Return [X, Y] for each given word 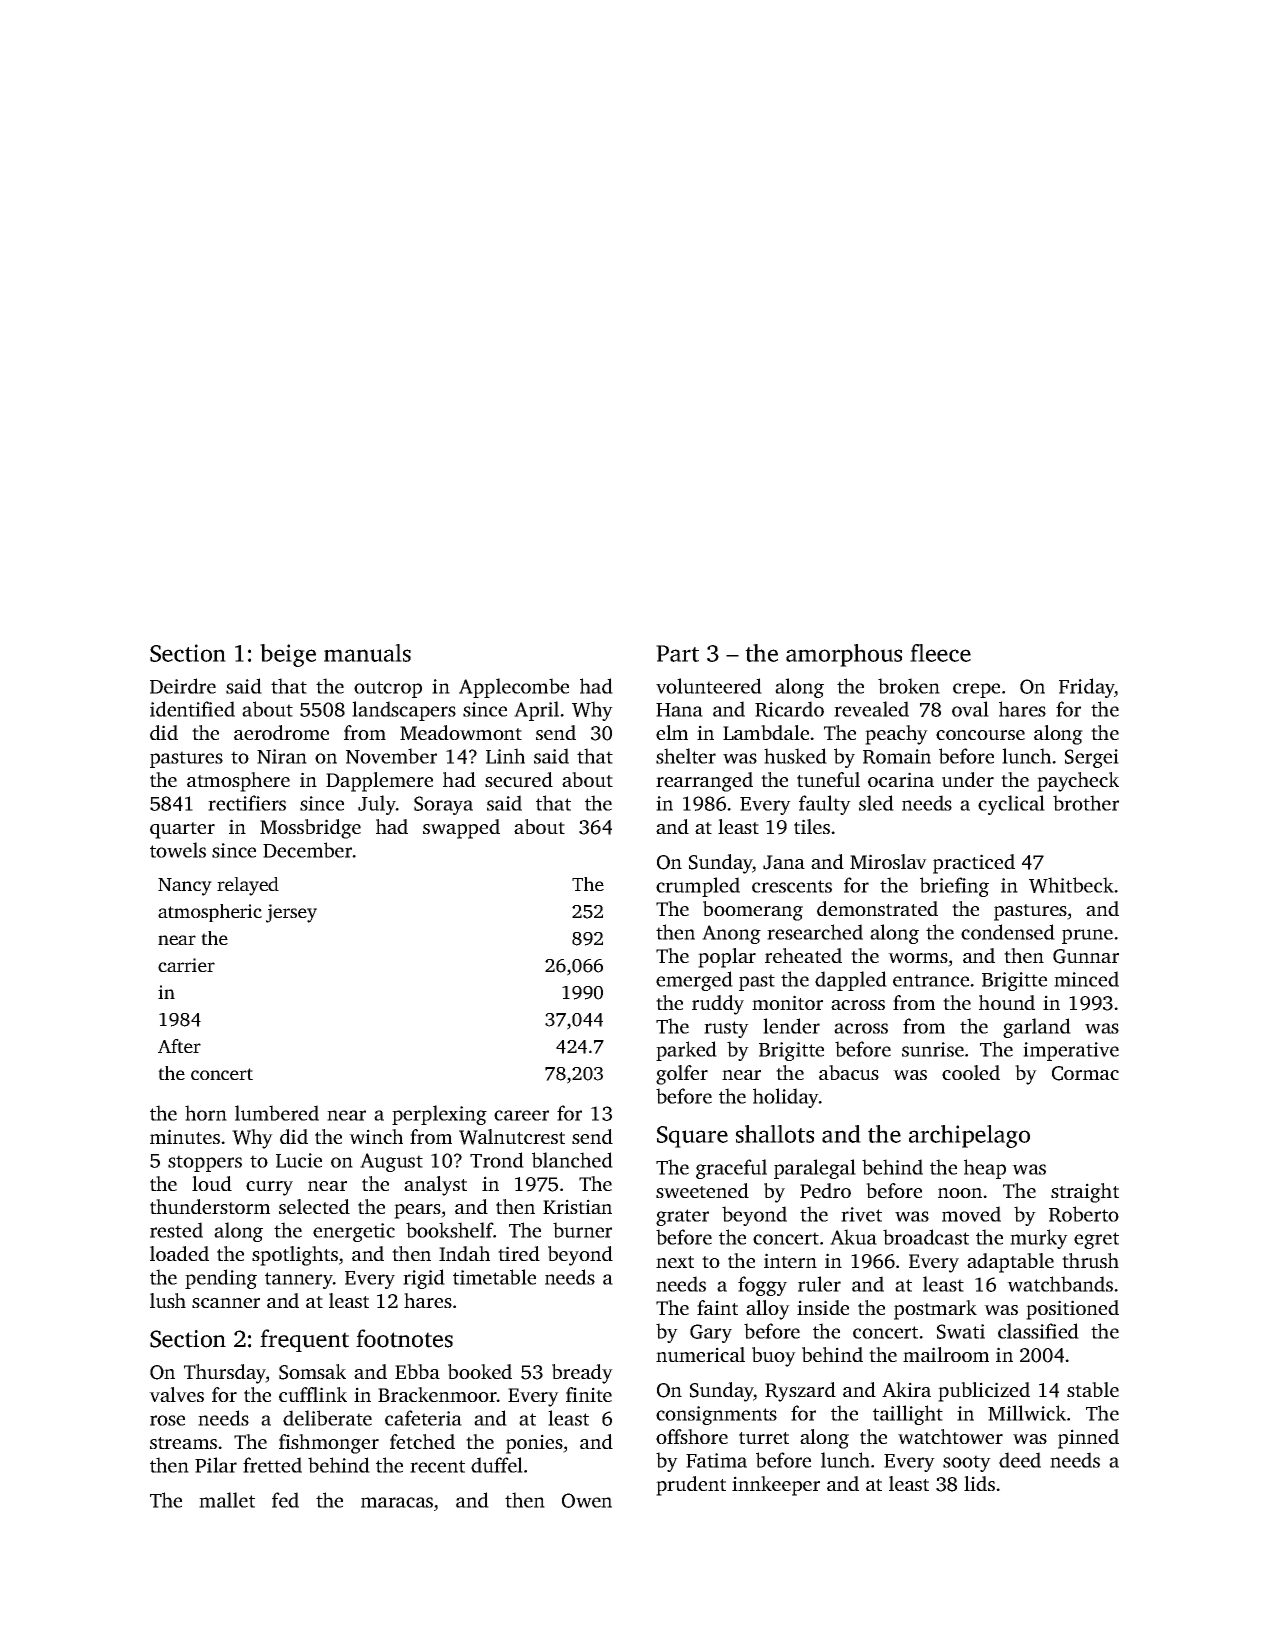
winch [376, 1136]
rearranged [704, 782]
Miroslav [888, 861]
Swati [961, 1331]
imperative [1071, 1051]
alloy [768, 1310]
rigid [424, 1279]
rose [167, 1420]
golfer [682, 1075]
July [377, 805]
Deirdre [183, 686]
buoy [774, 1357]
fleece [940, 653]
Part [677, 653]
